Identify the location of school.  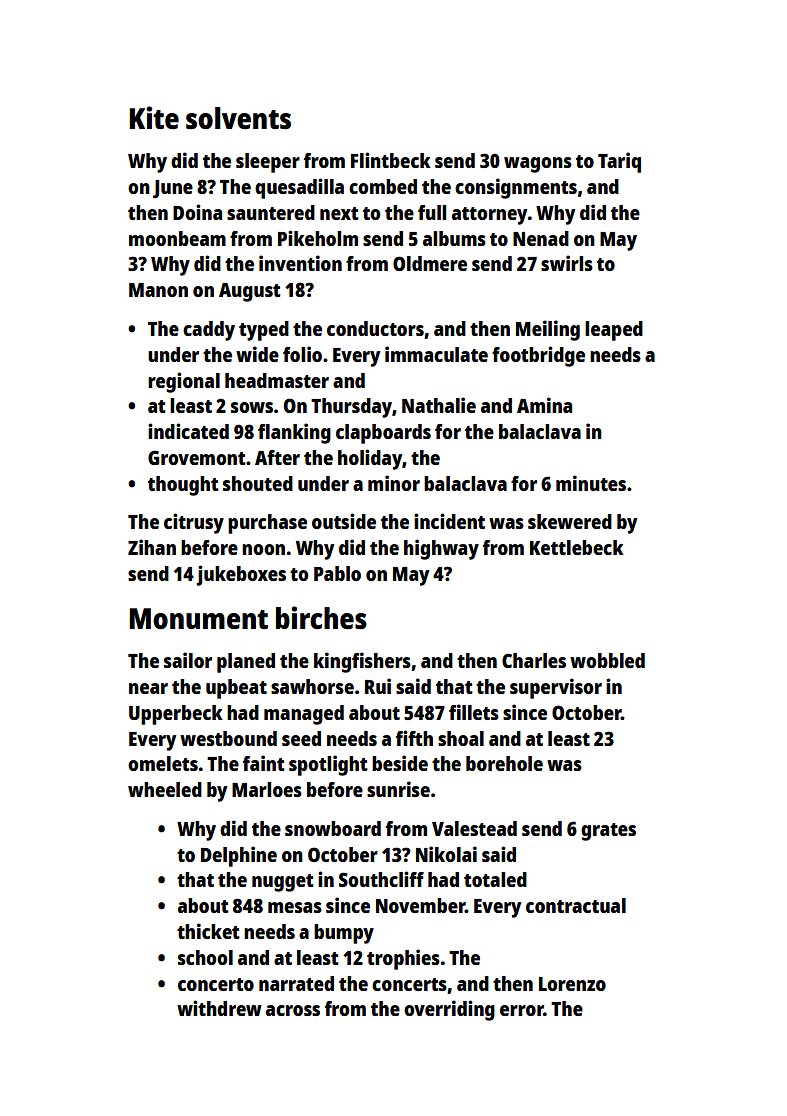
(205, 957).
